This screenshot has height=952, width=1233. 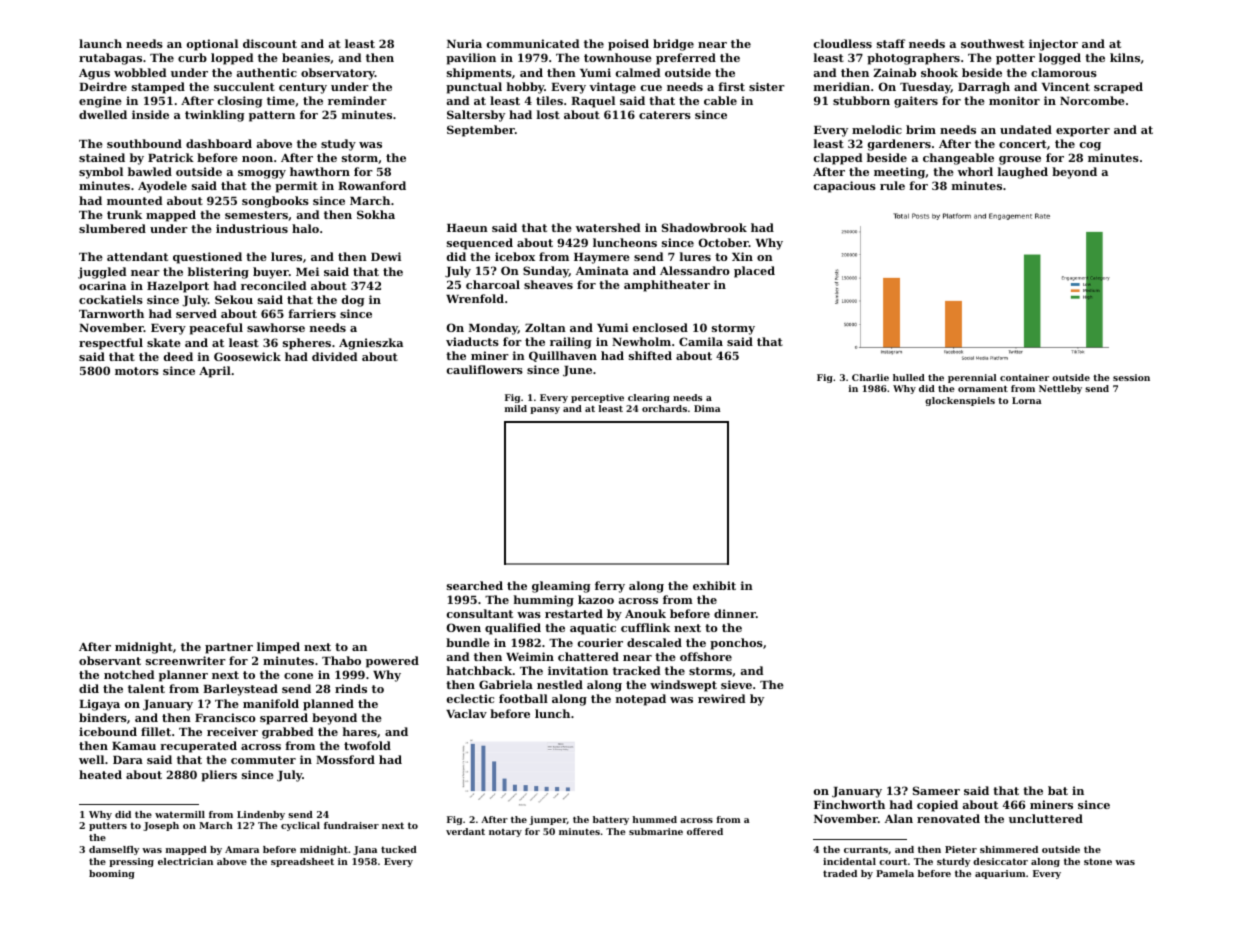 I want to click on jumper, so click(x=548, y=820).
